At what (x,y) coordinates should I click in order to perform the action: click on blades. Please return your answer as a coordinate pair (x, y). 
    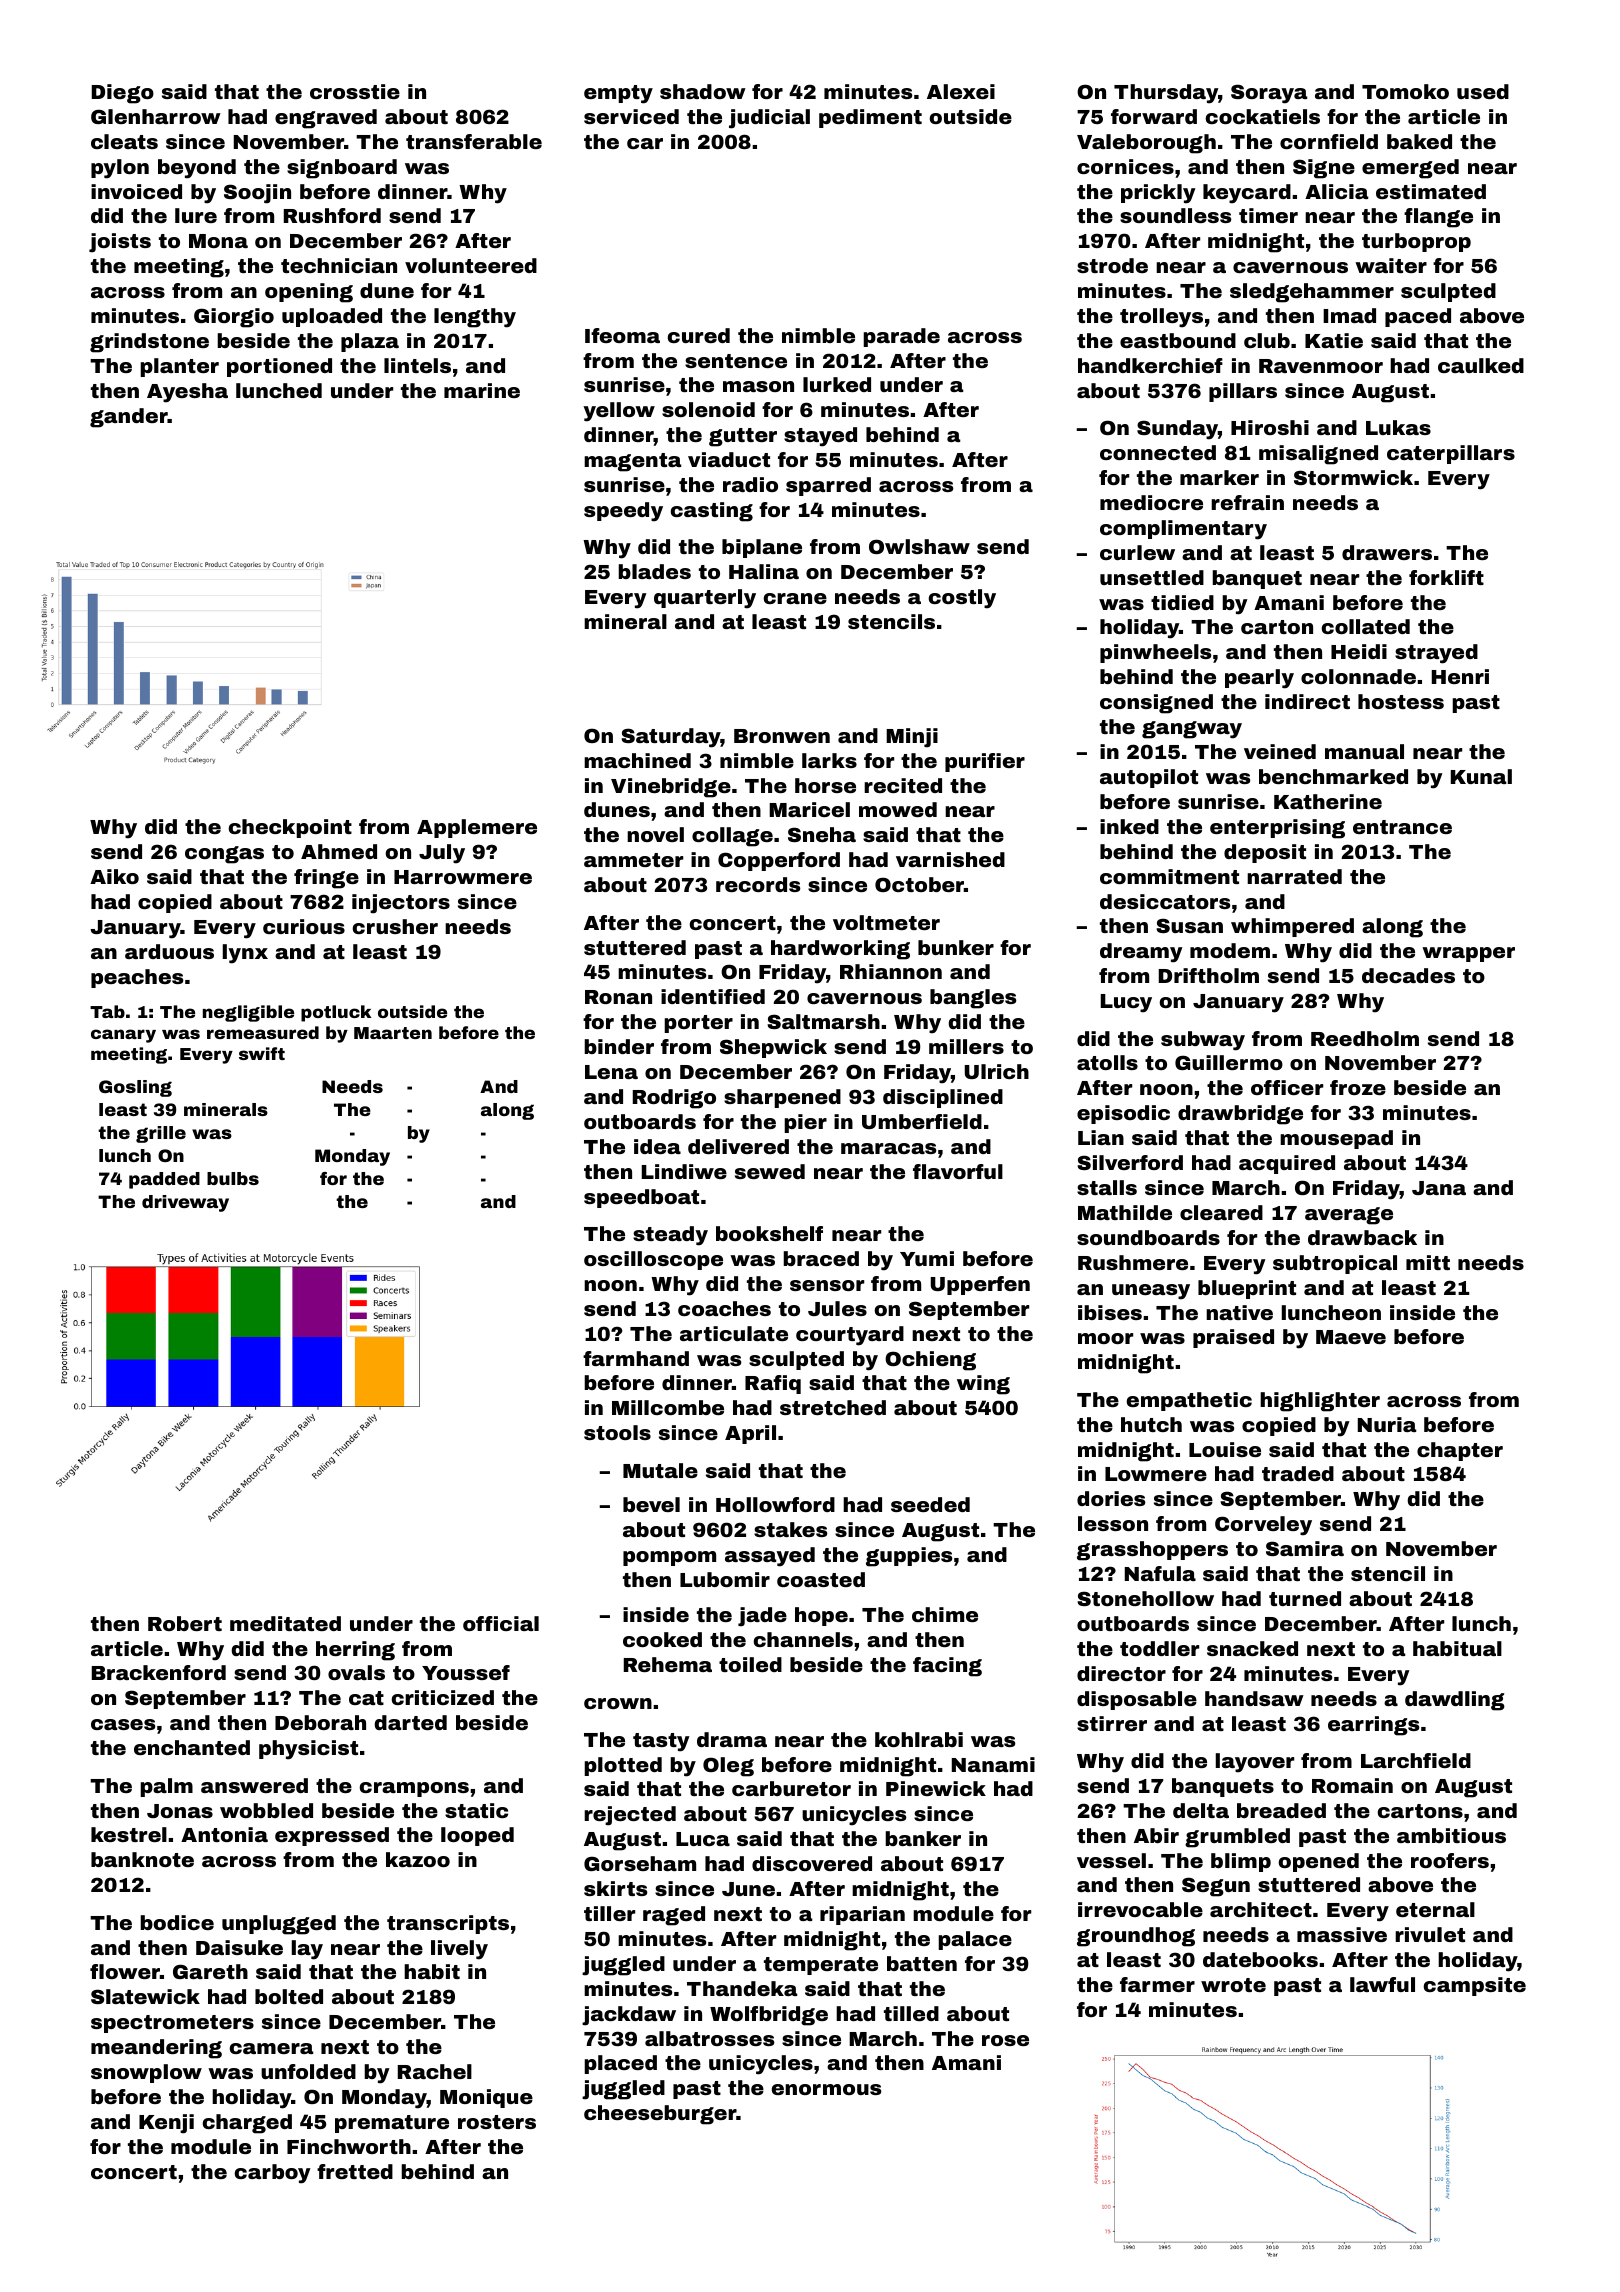
    Looking at the image, I should click on (654, 571).
